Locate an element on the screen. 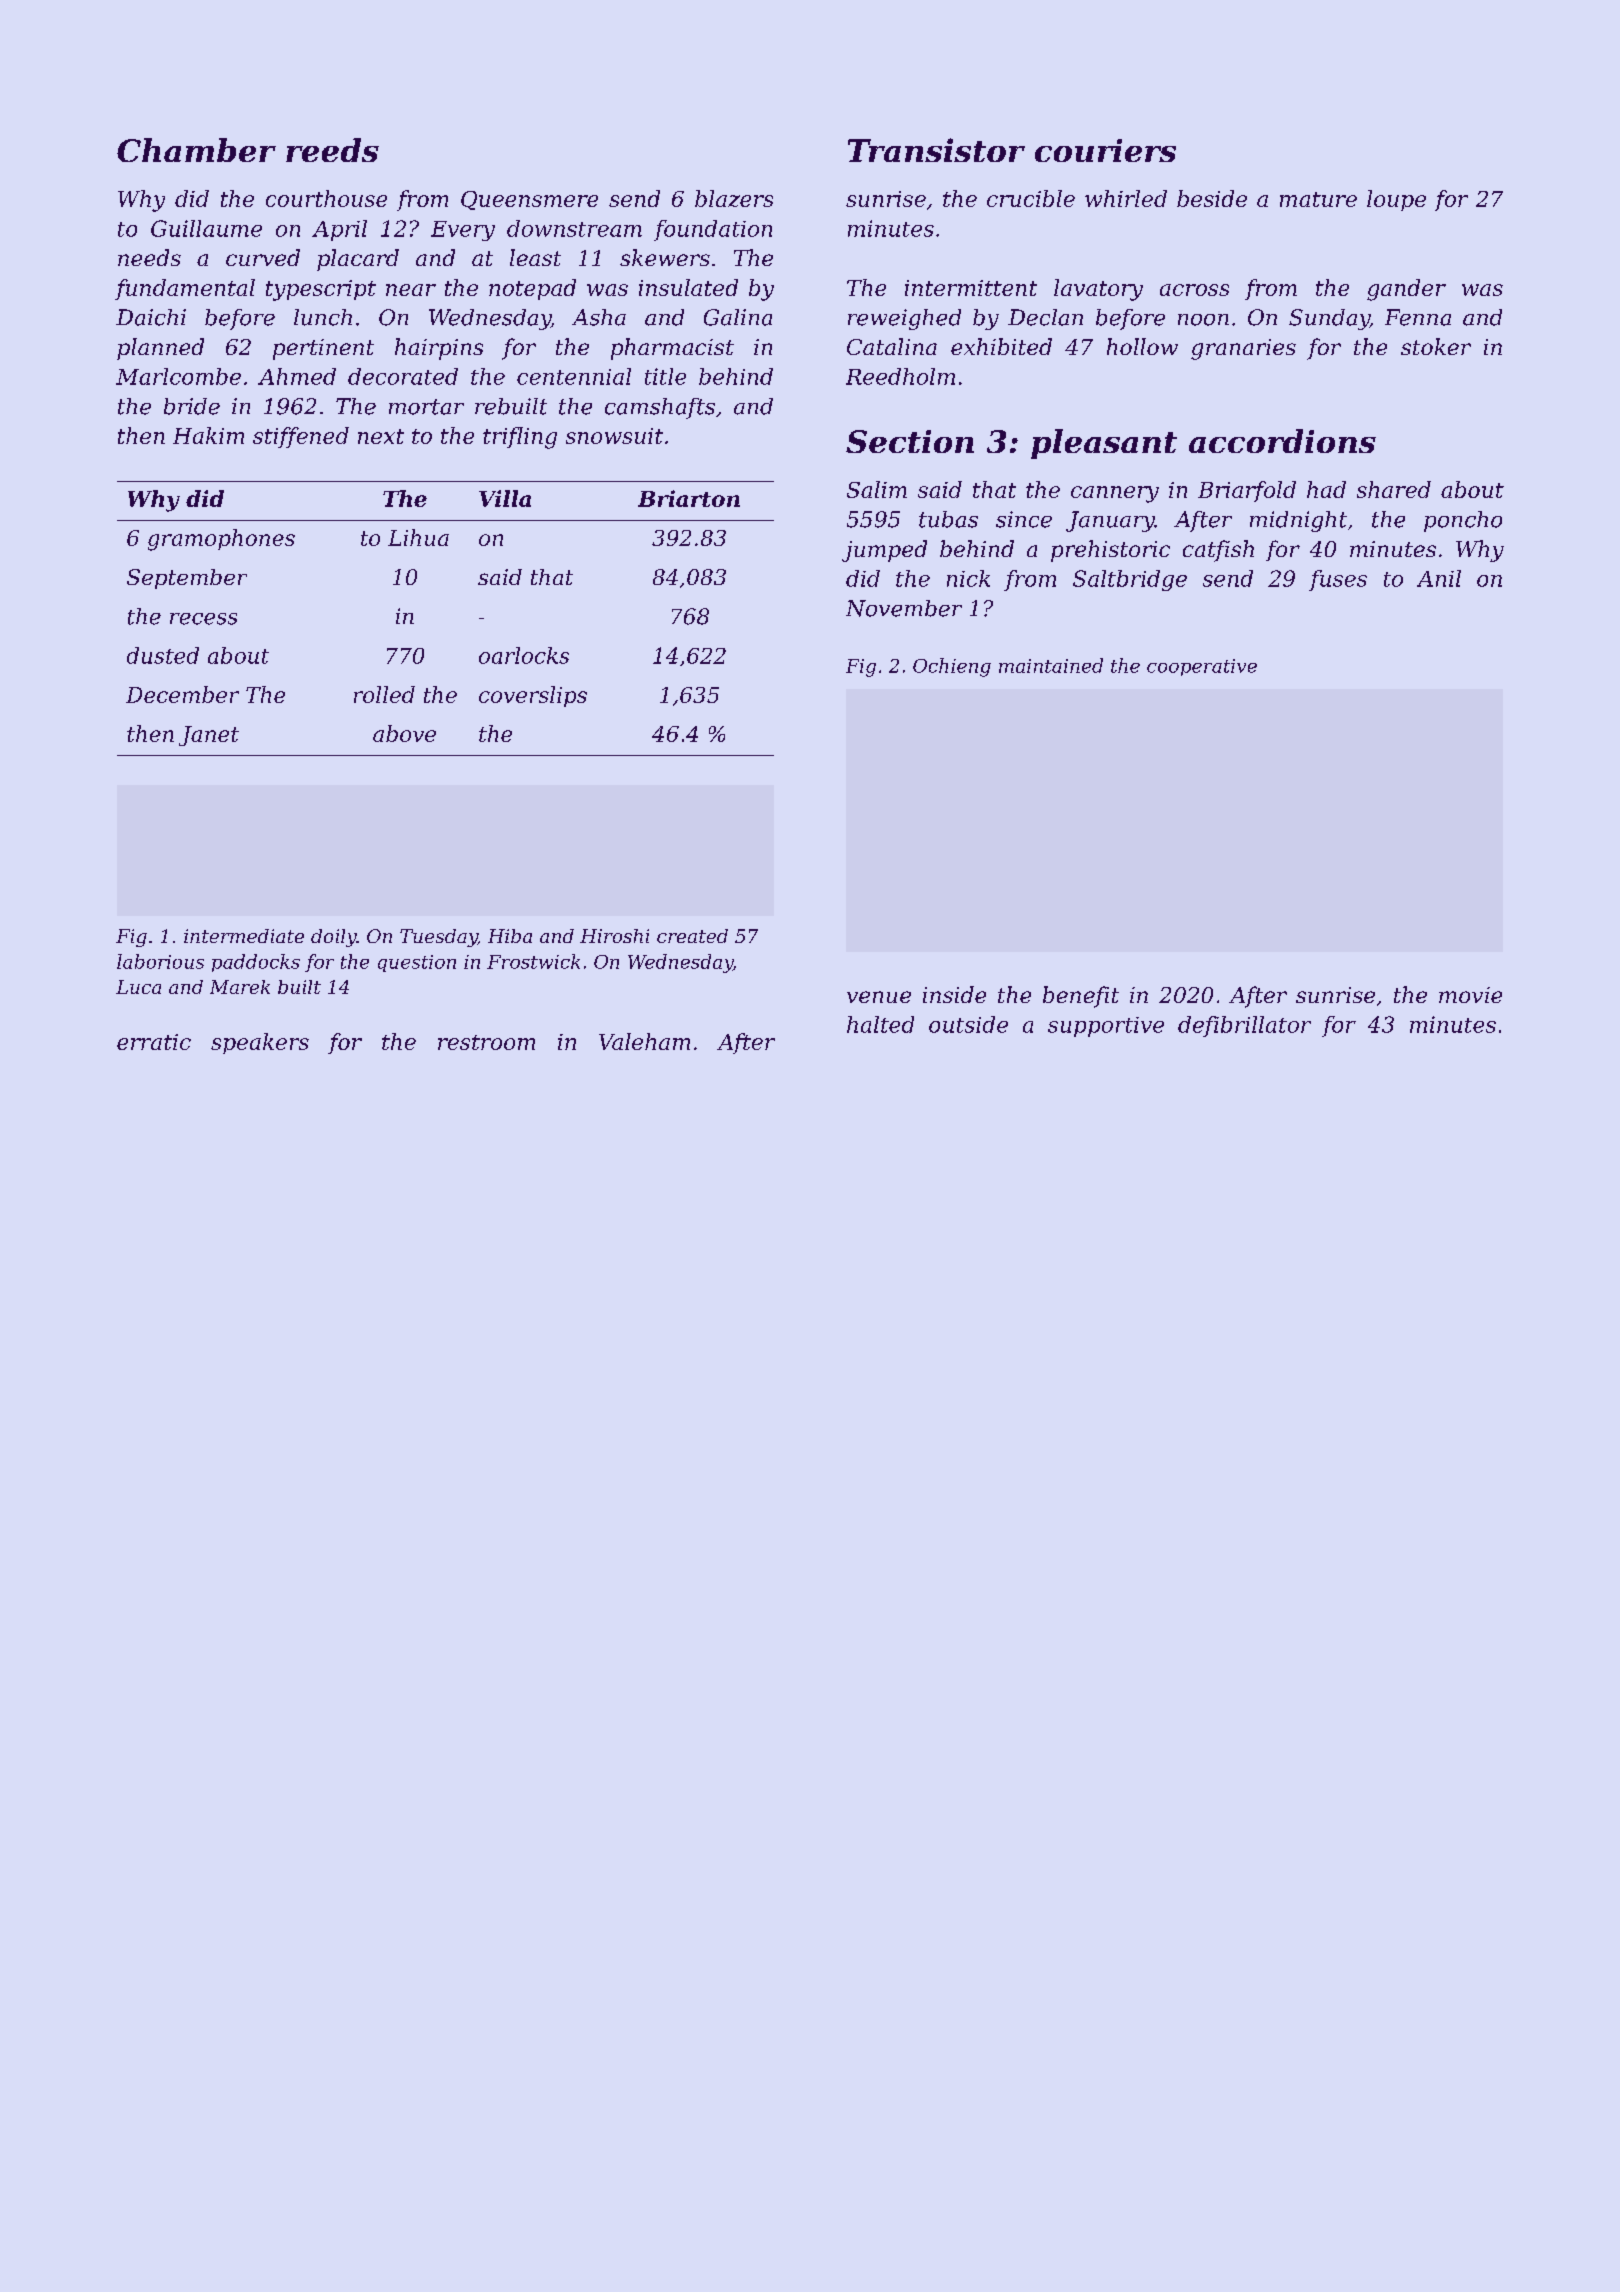  loupe is located at coordinates (1396, 200).
